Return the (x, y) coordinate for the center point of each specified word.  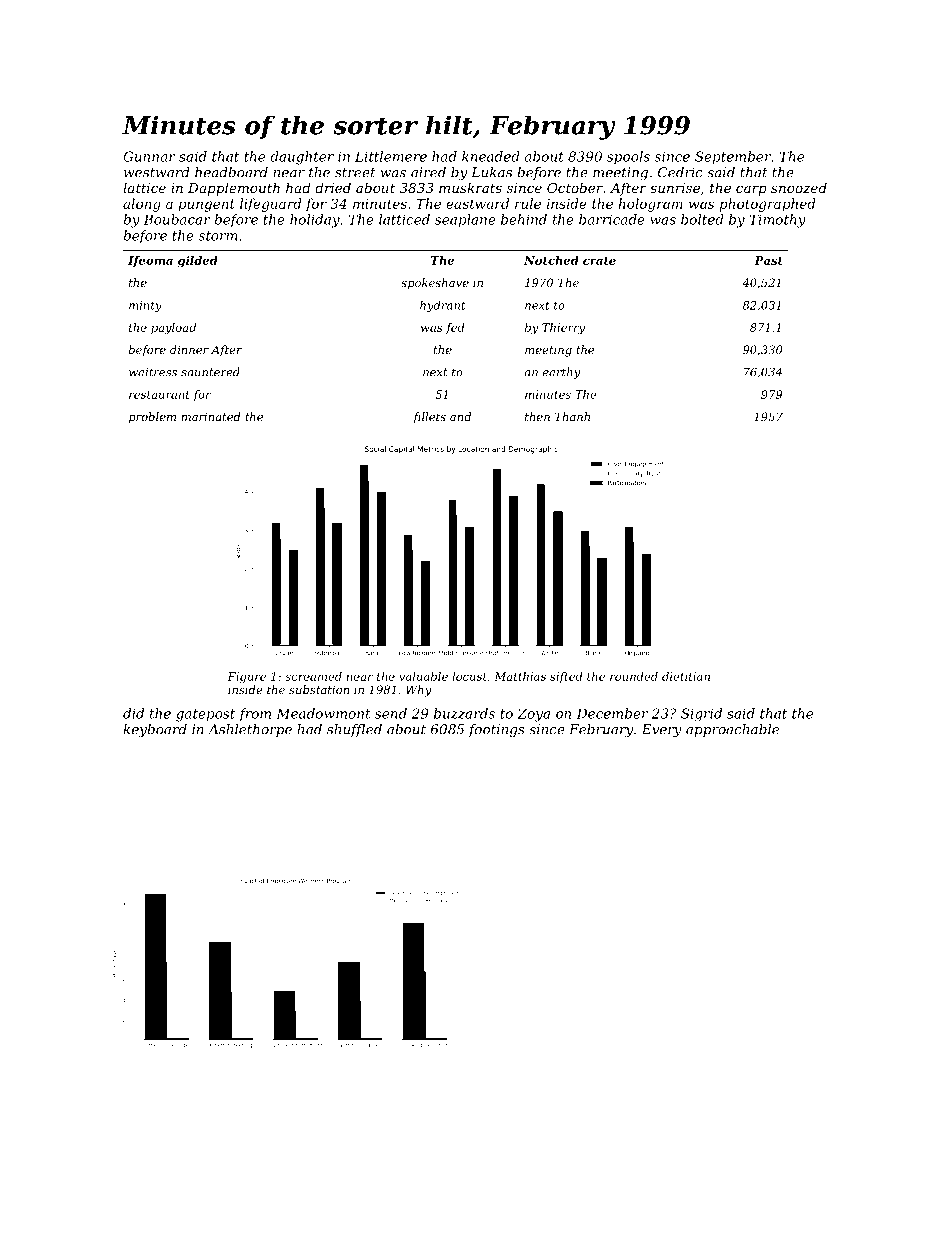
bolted (702, 219)
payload (173, 329)
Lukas (491, 172)
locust (469, 676)
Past (768, 260)
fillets (429, 418)
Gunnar (149, 156)
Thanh (572, 416)
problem (152, 418)
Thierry (563, 329)
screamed (313, 676)
